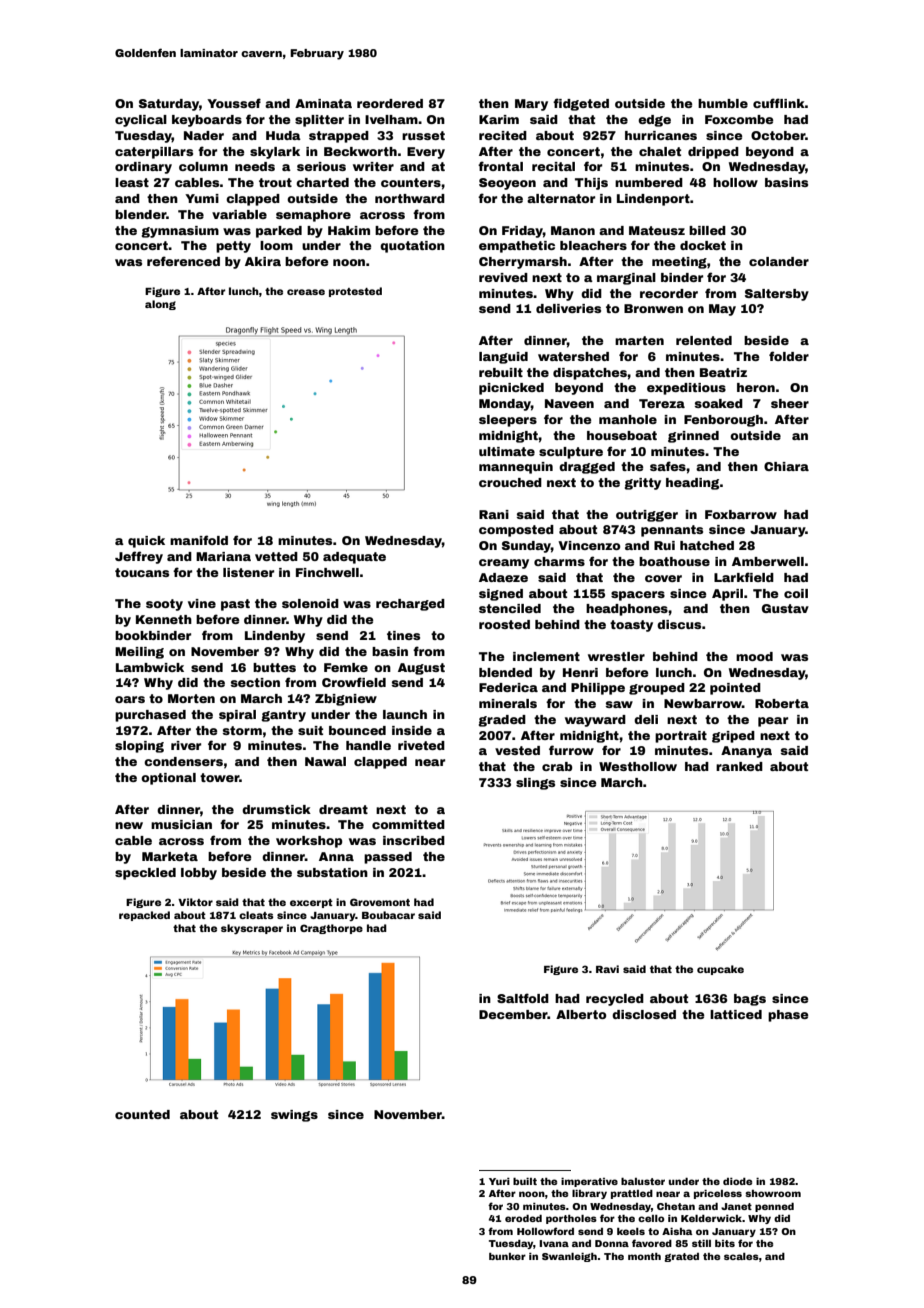 The image size is (924, 1308). Describe the element at coordinates (789, 356) in the screenshot. I see `folder` at that location.
